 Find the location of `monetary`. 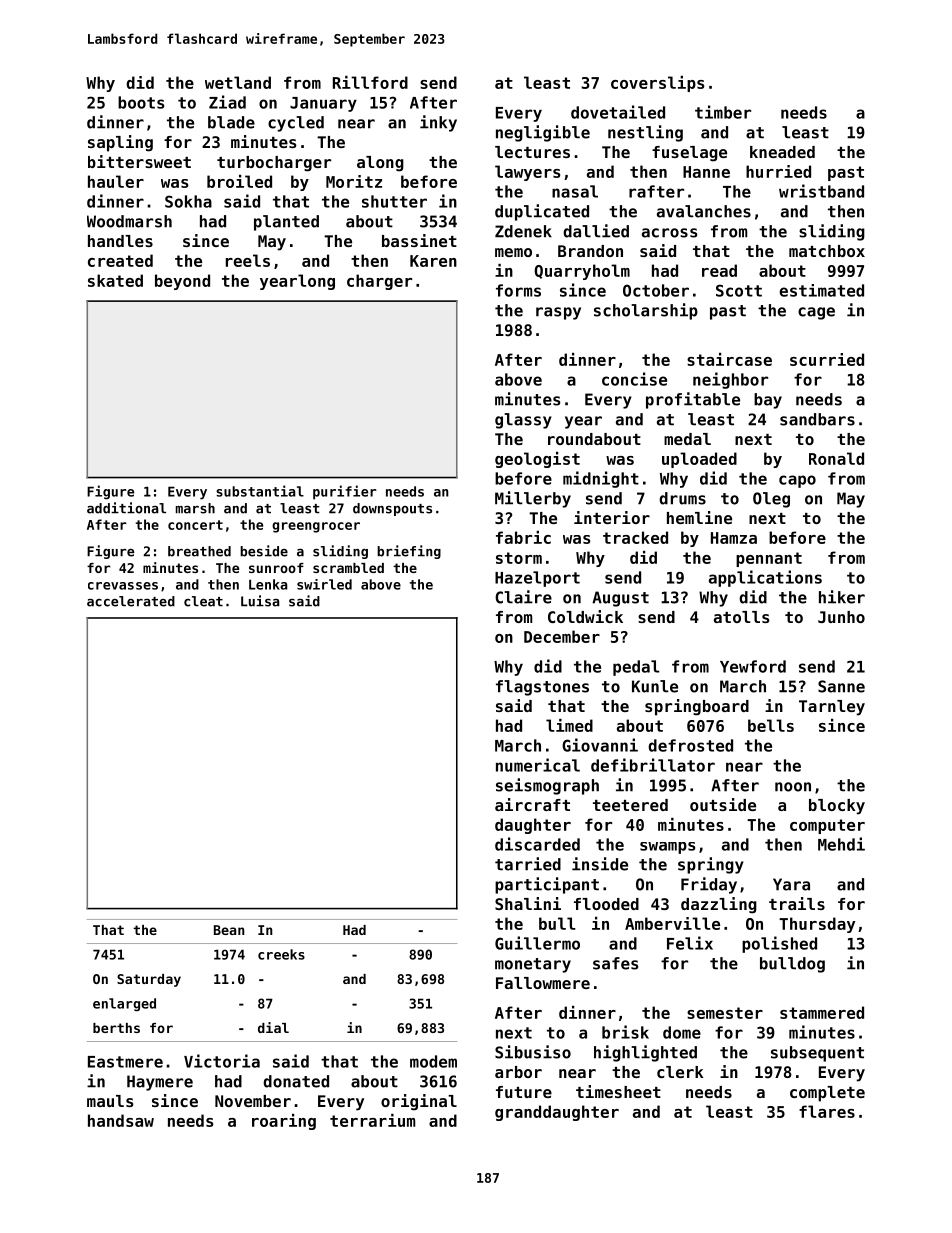

monetary is located at coordinates (533, 965).
